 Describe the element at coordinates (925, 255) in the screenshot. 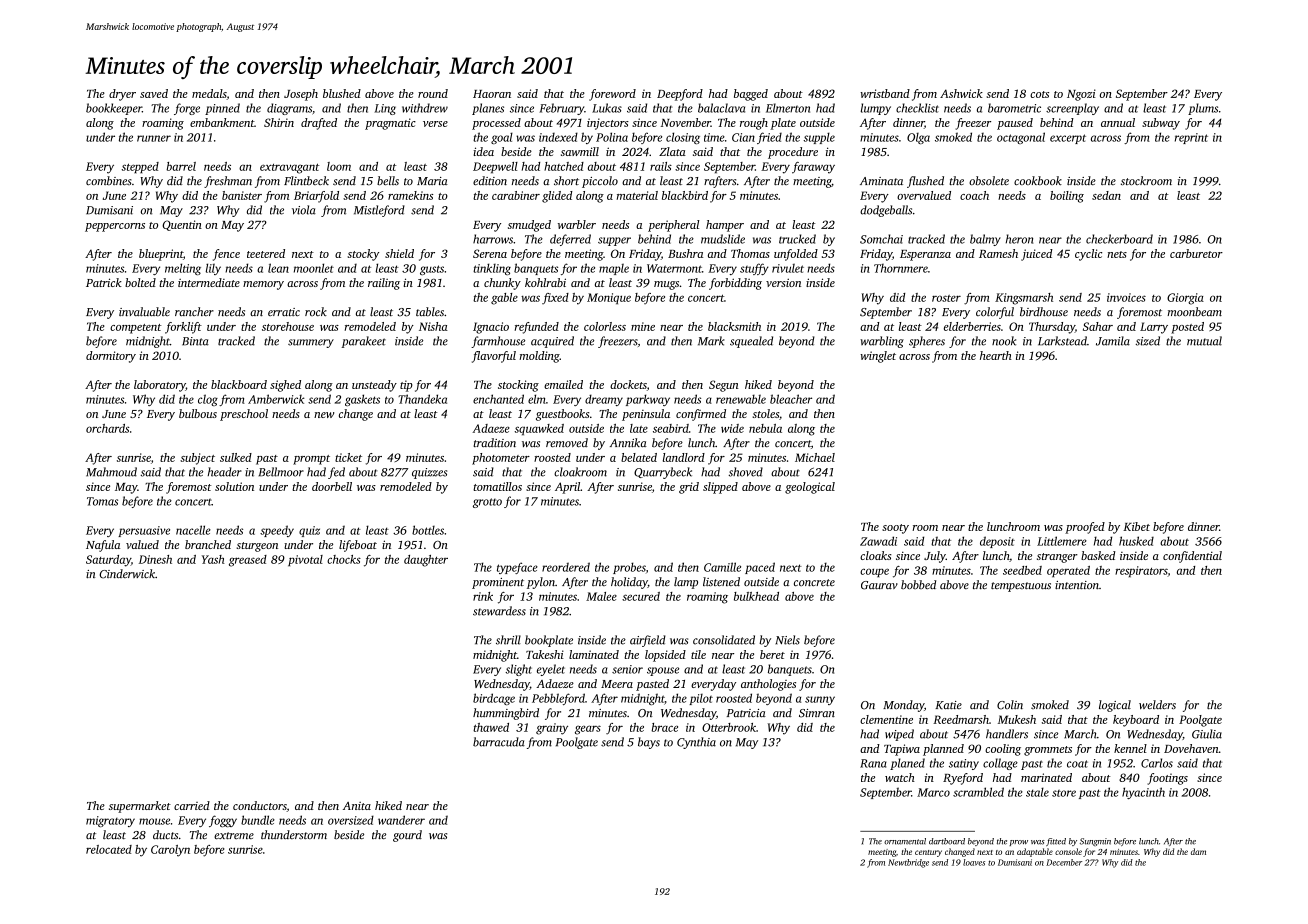

I see `Esperanza` at that location.
